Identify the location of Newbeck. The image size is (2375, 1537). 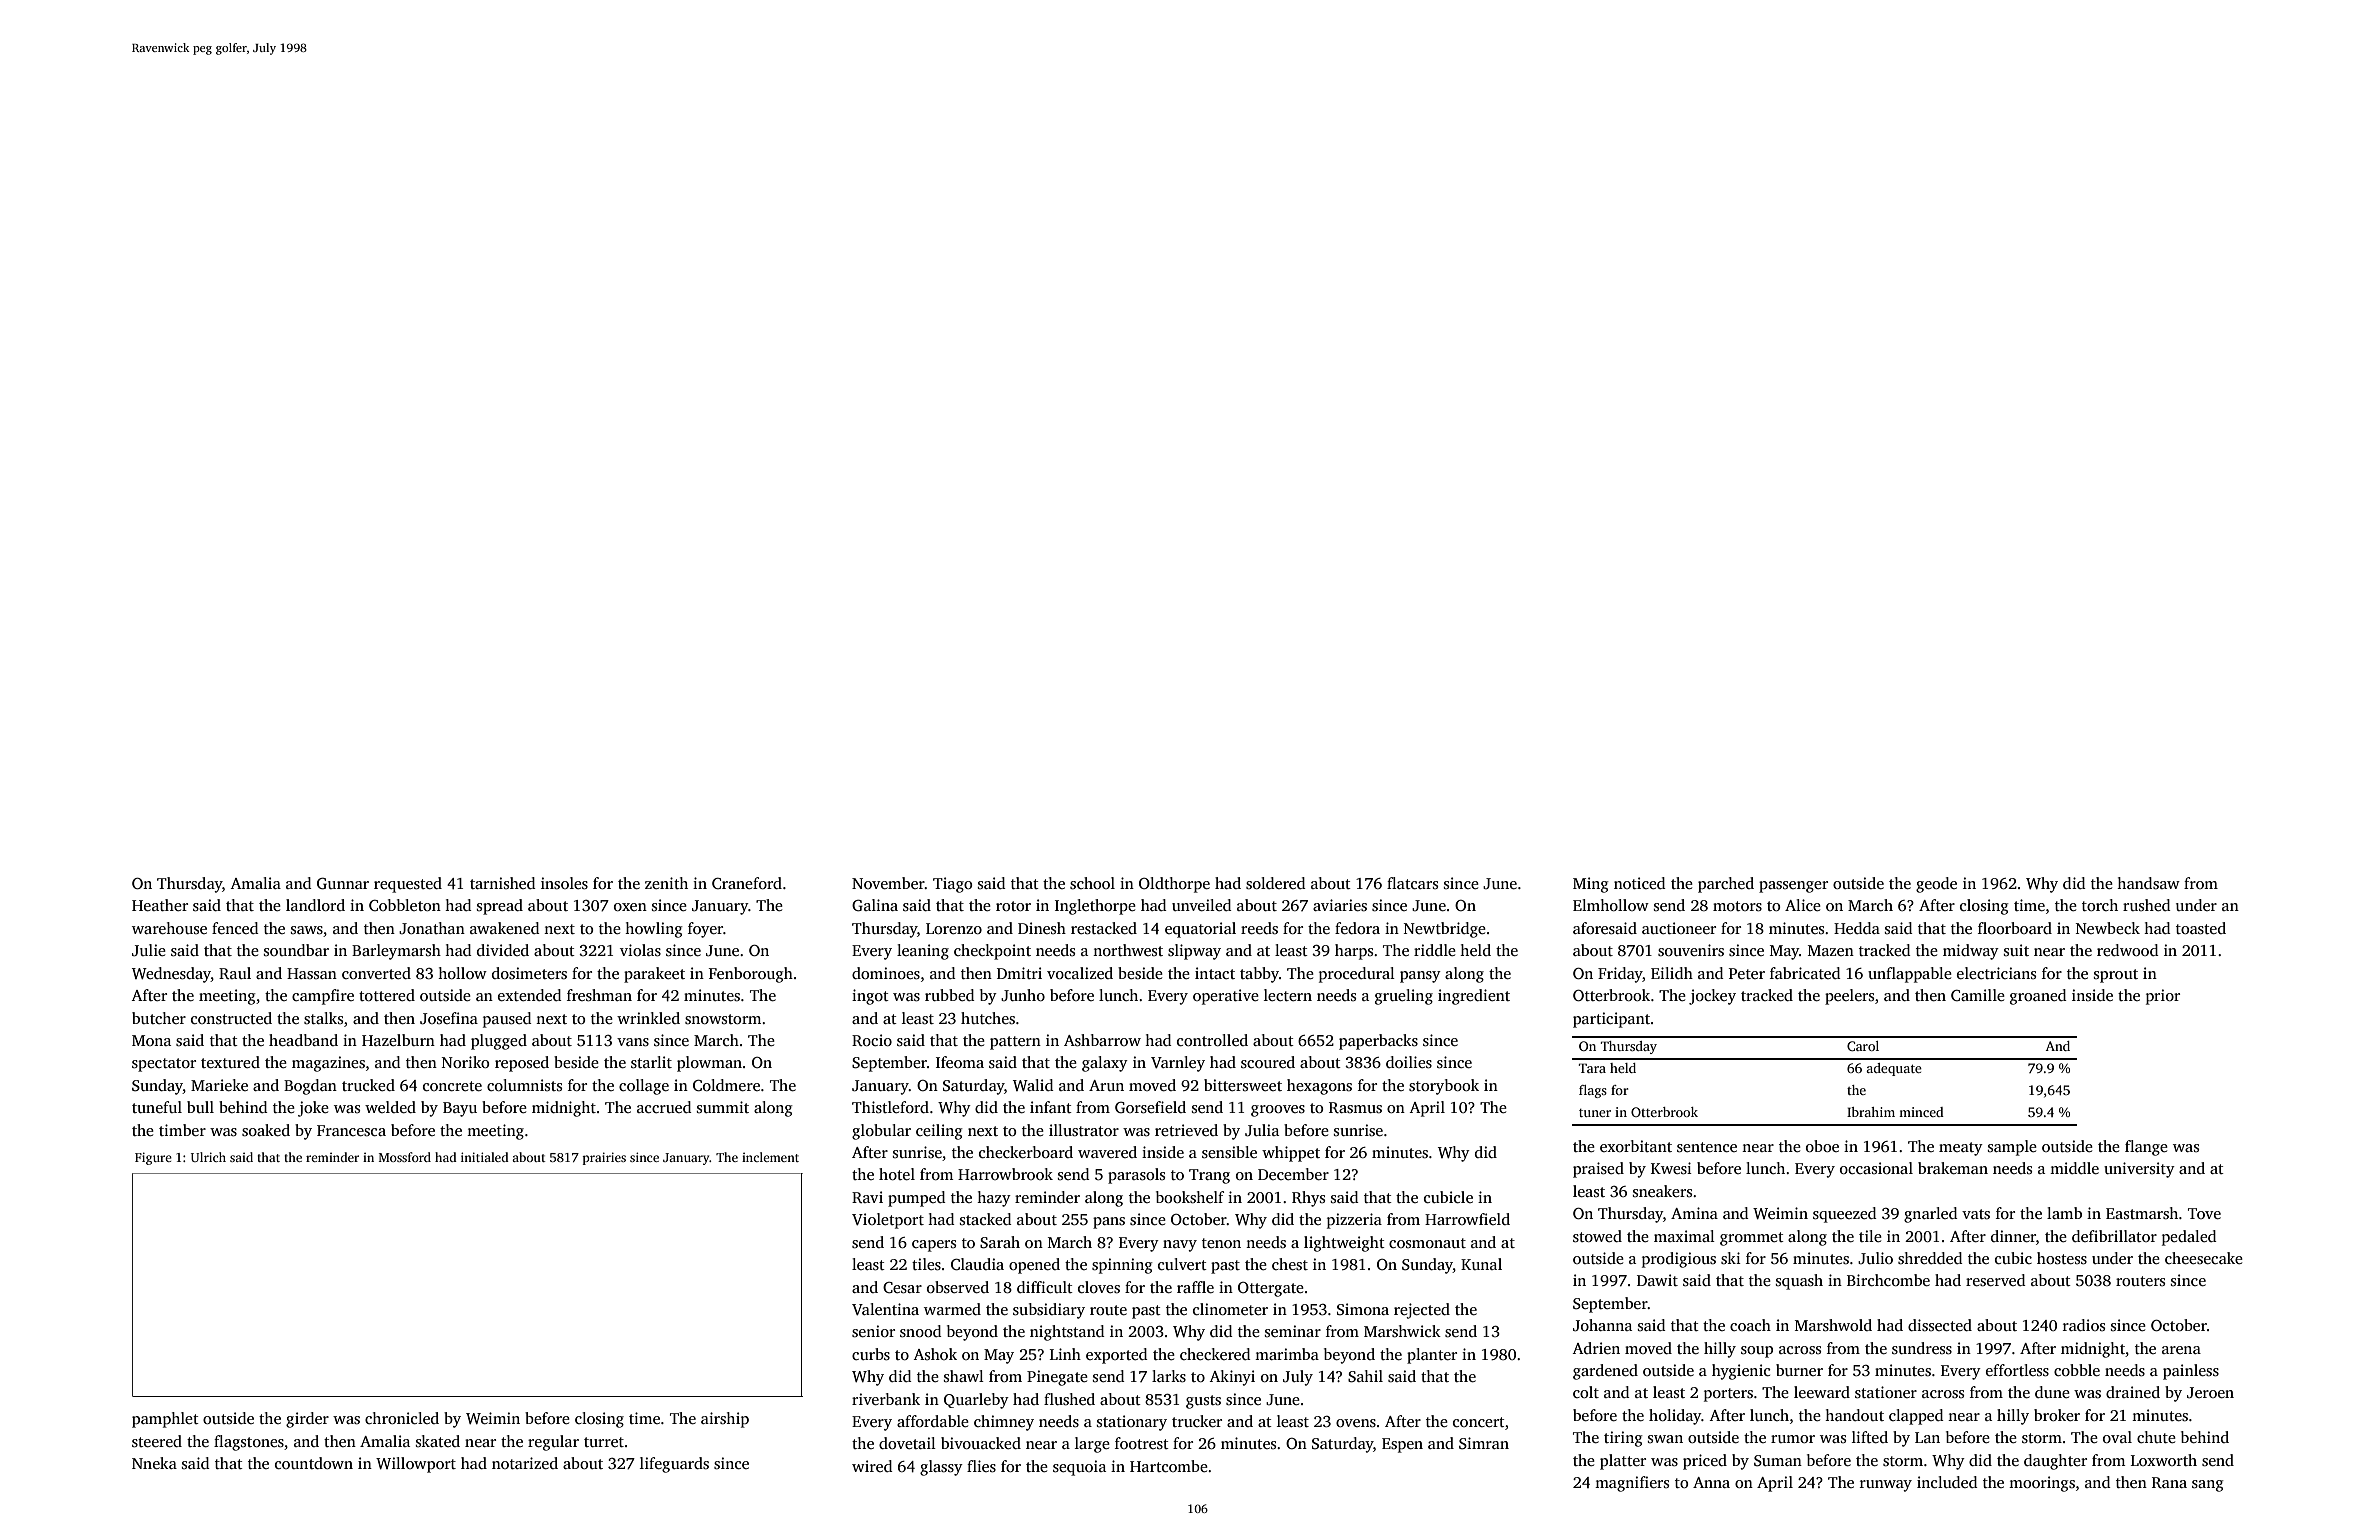
(2108, 928).
